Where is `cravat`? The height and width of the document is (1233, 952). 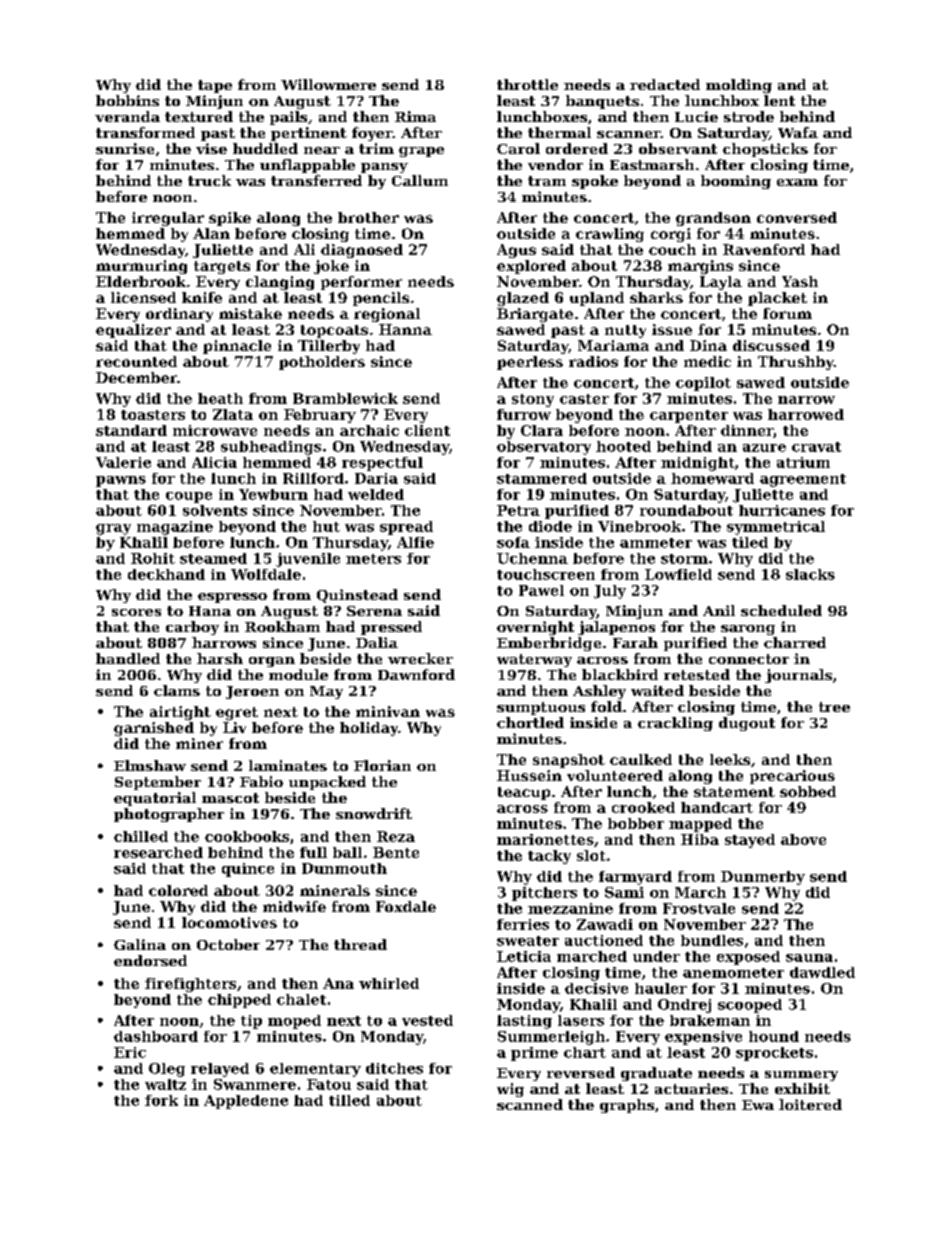
cravat is located at coordinates (816, 447).
